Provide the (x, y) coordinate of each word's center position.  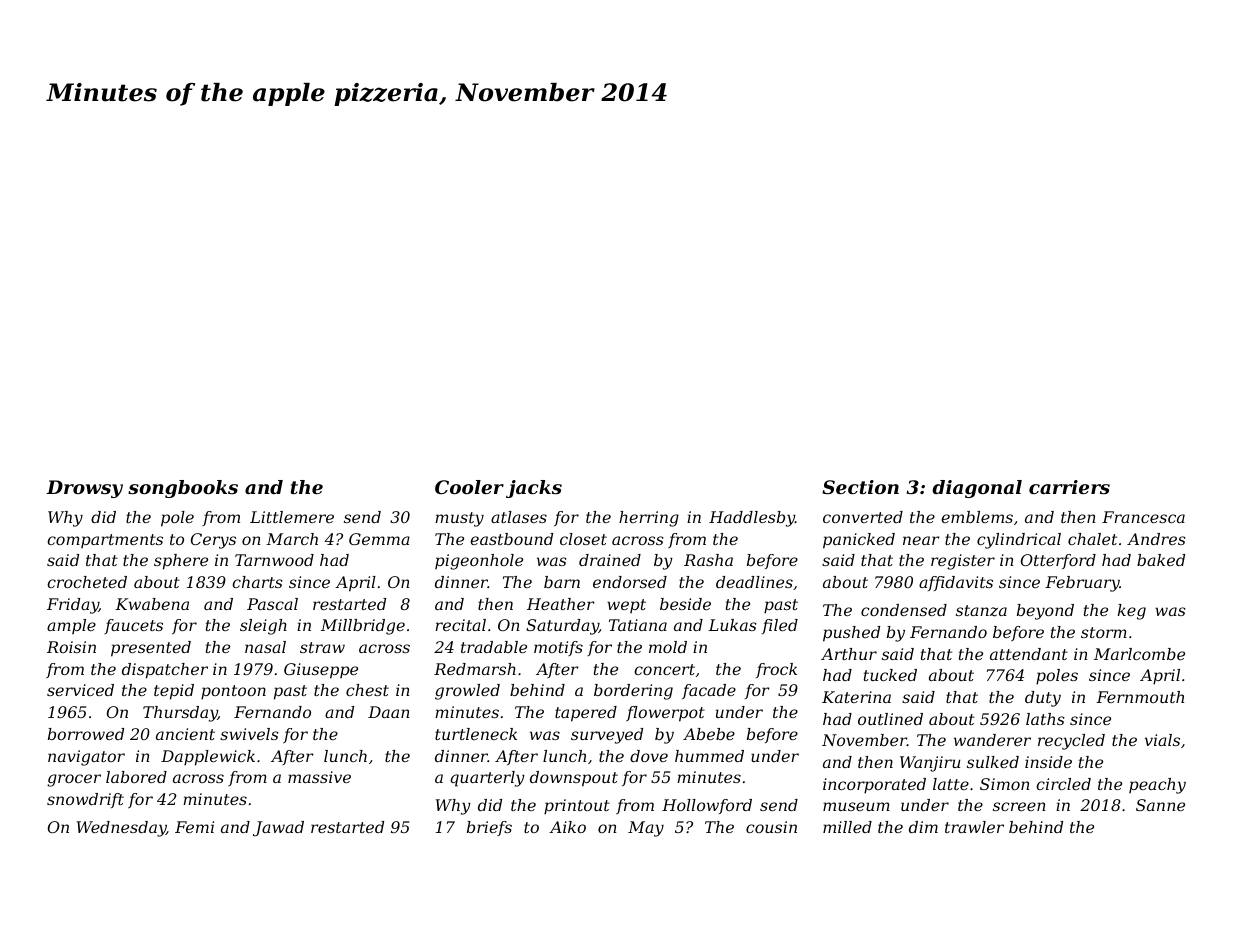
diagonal (977, 489)
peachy (1157, 786)
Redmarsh (475, 669)
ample (71, 626)
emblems (977, 517)
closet (583, 539)
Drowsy (84, 489)
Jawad (278, 829)
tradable (494, 647)
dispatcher (165, 671)
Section (860, 487)
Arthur (849, 654)
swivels (249, 734)
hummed (709, 756)
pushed (851, 634)
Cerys (213, 541)
